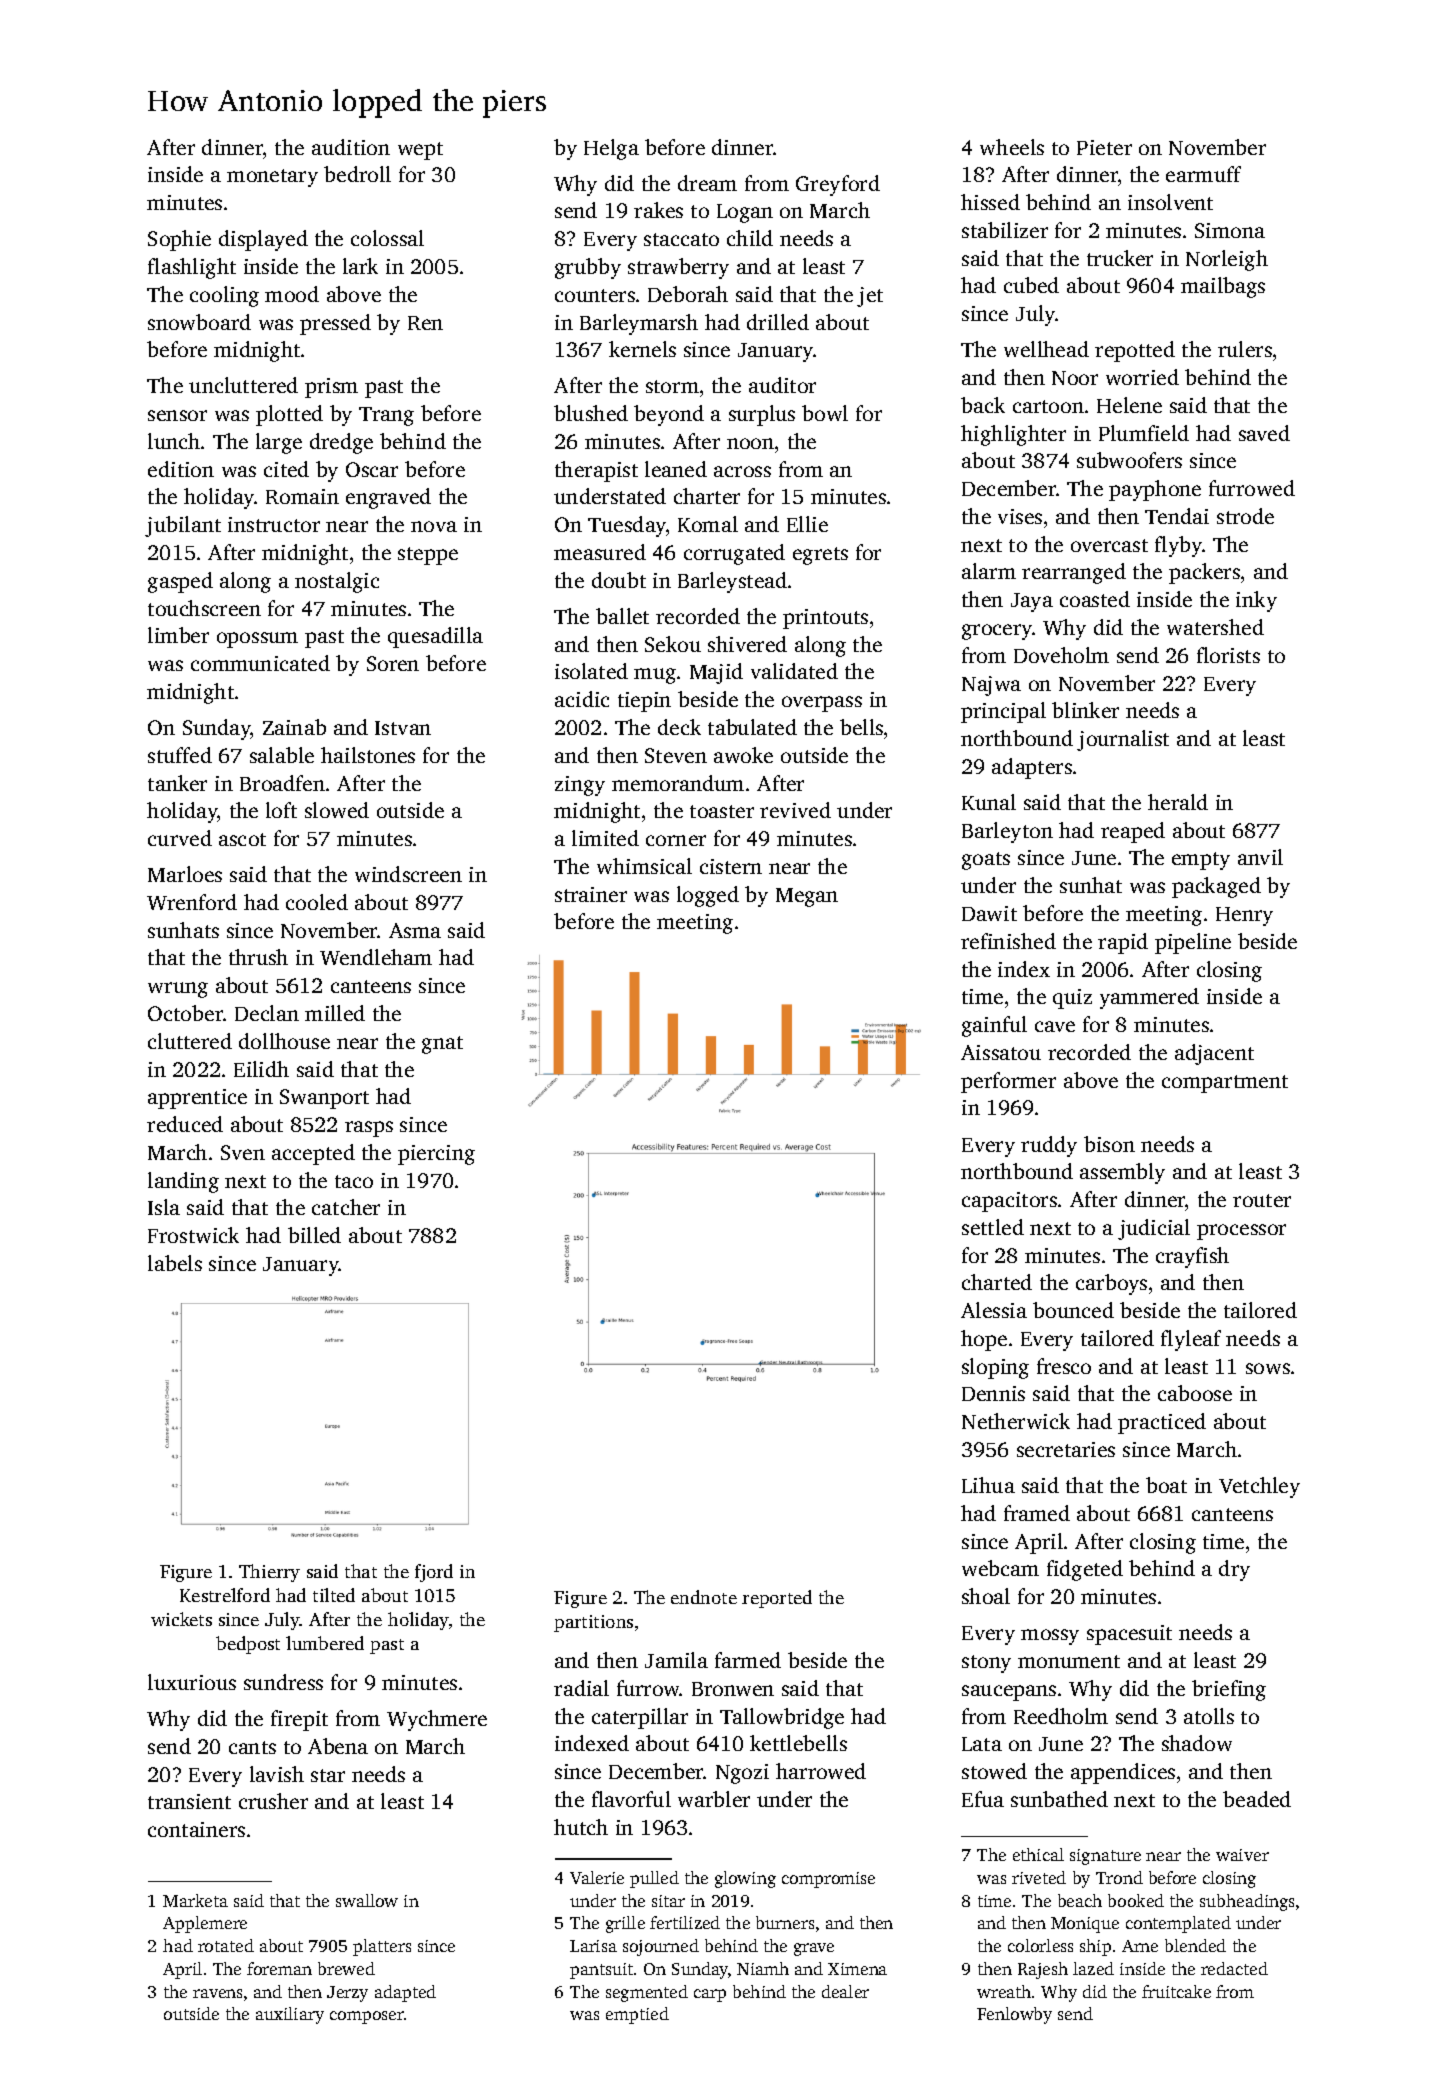  What do you see at coordinates (1176, 1991) in the page?
I see `fruitcake` at bounding box center [1176, 1991].
